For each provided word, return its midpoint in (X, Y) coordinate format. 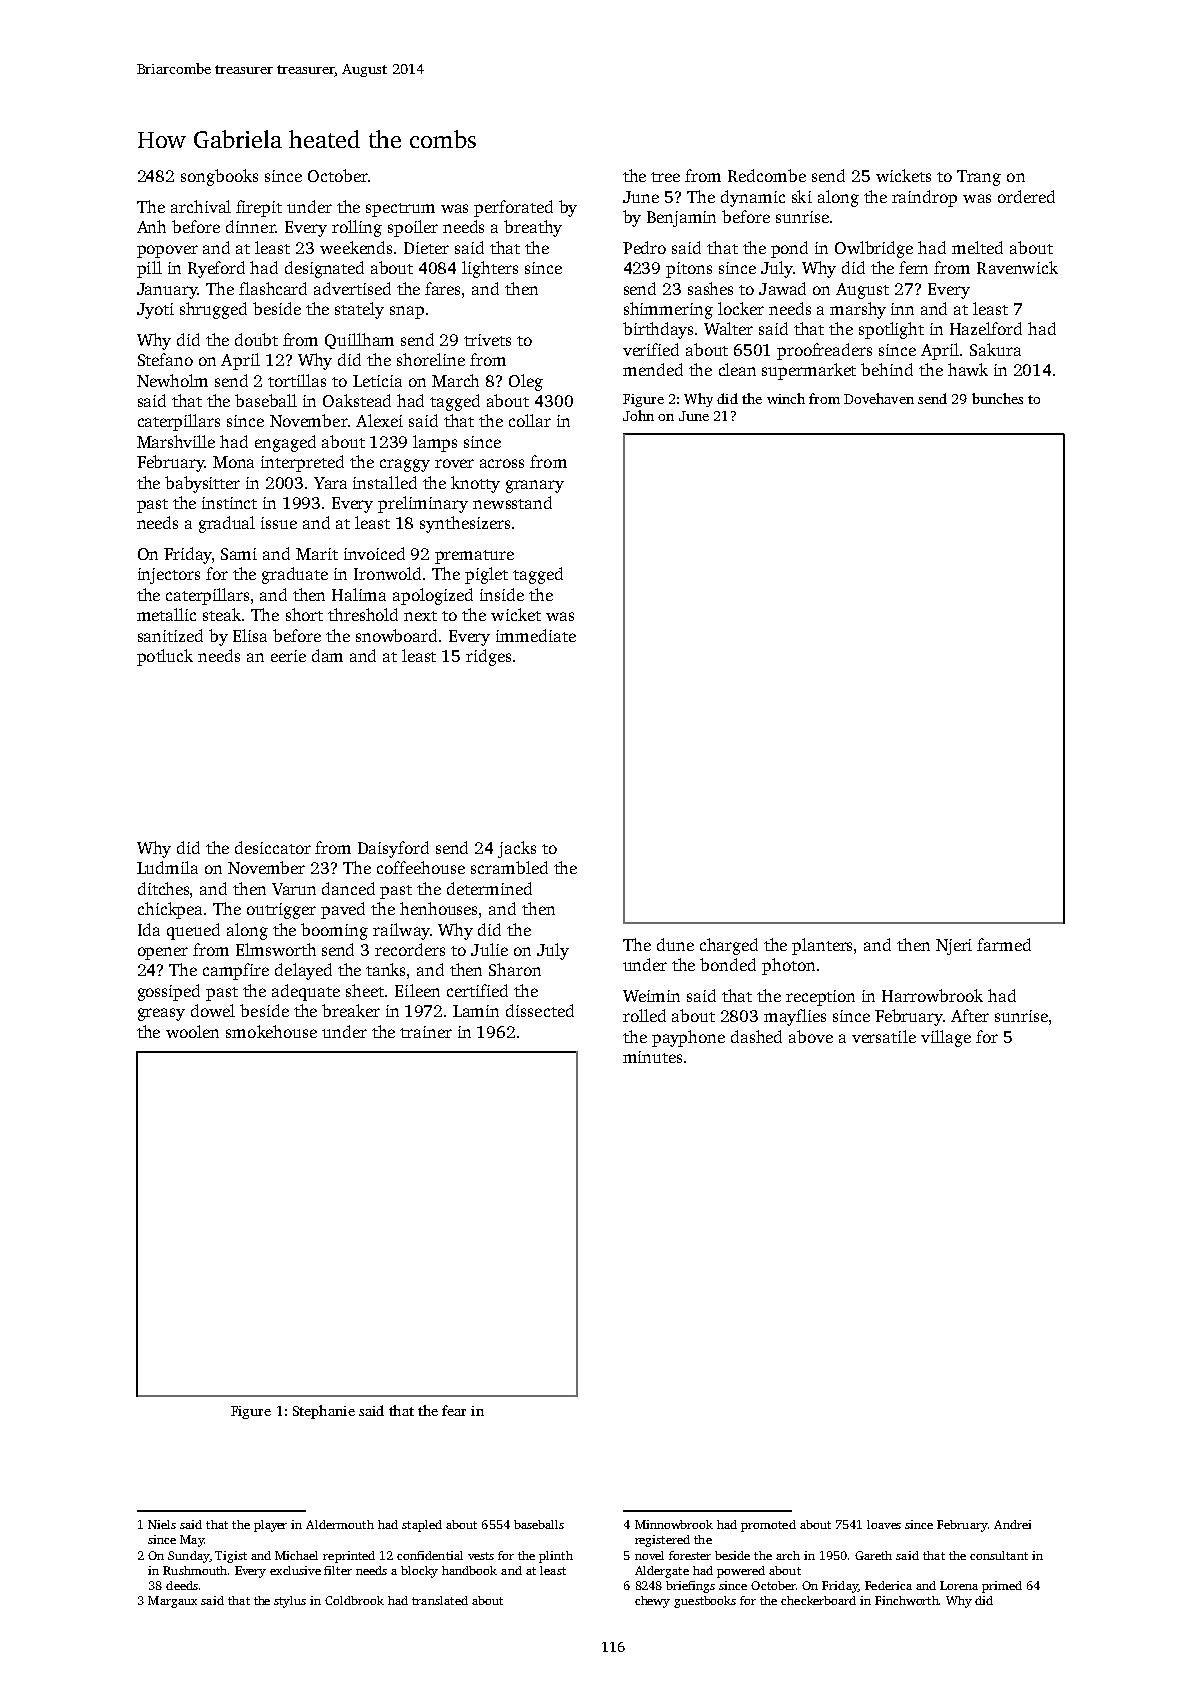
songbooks (219, 177)
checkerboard (818, 1600)
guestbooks (705, 1602)
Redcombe (767, 175)
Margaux (172, 1602)
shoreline (431, 359)
